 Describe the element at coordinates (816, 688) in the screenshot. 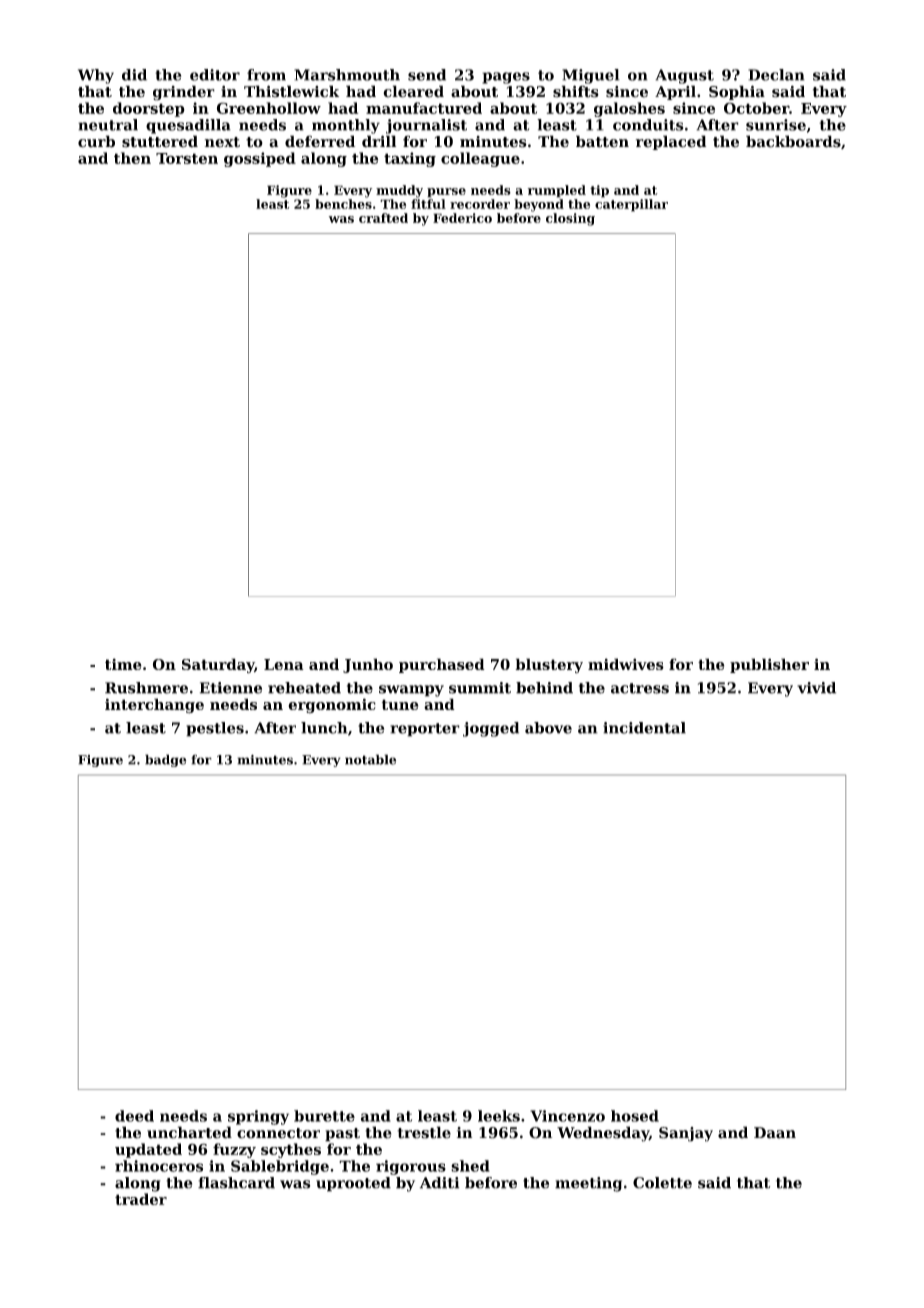

I see `vivid` at that location.
